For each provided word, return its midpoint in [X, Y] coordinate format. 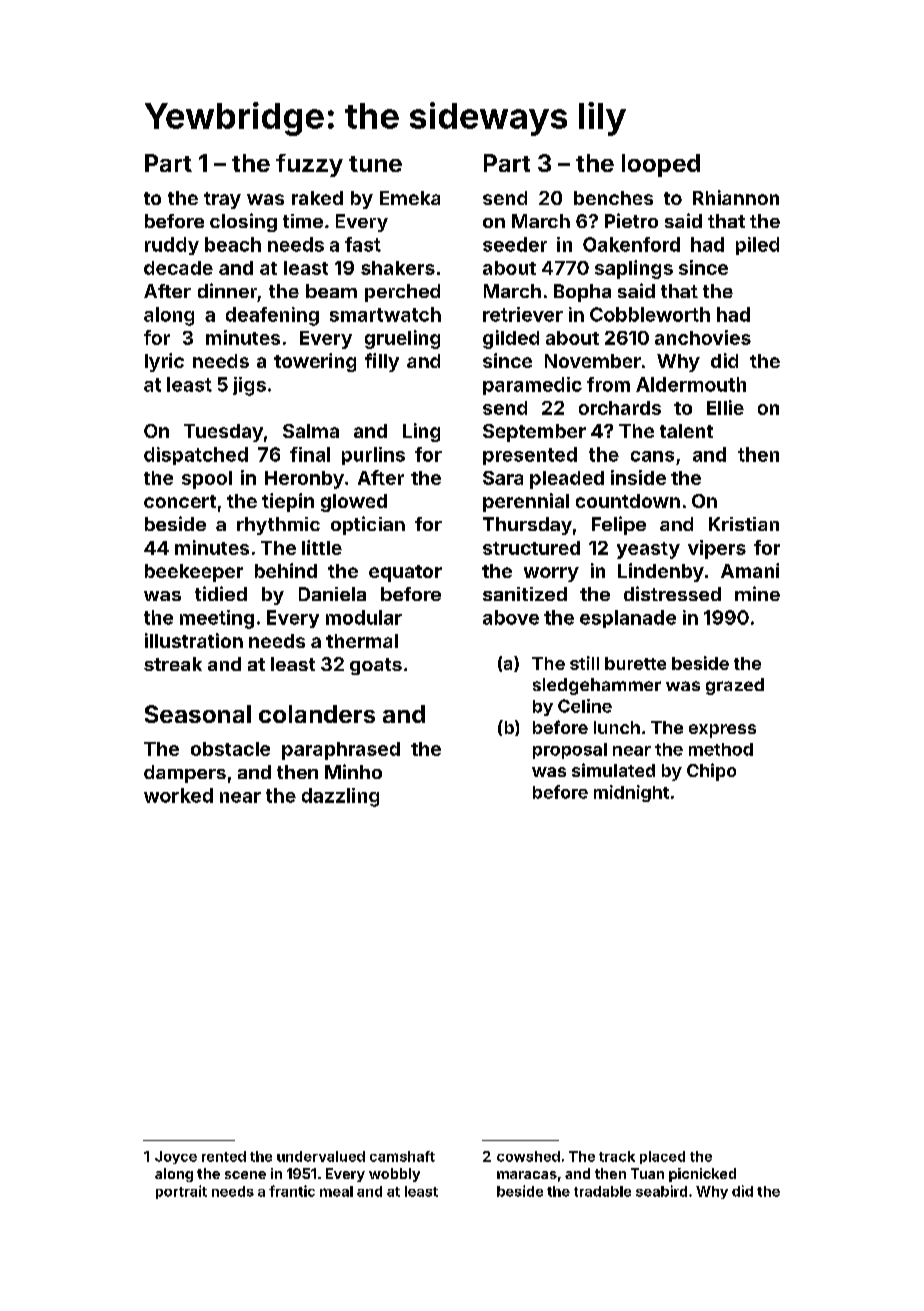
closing [243, 222]
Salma [311, 431]
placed [662, 1157]
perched [402, 293]
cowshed [528, 1156]
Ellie [725, 407]
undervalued [321, 1156]
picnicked [702, 1175]
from [608, 384]
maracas [527, 1175]
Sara [503, 478]
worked [178, 795]
